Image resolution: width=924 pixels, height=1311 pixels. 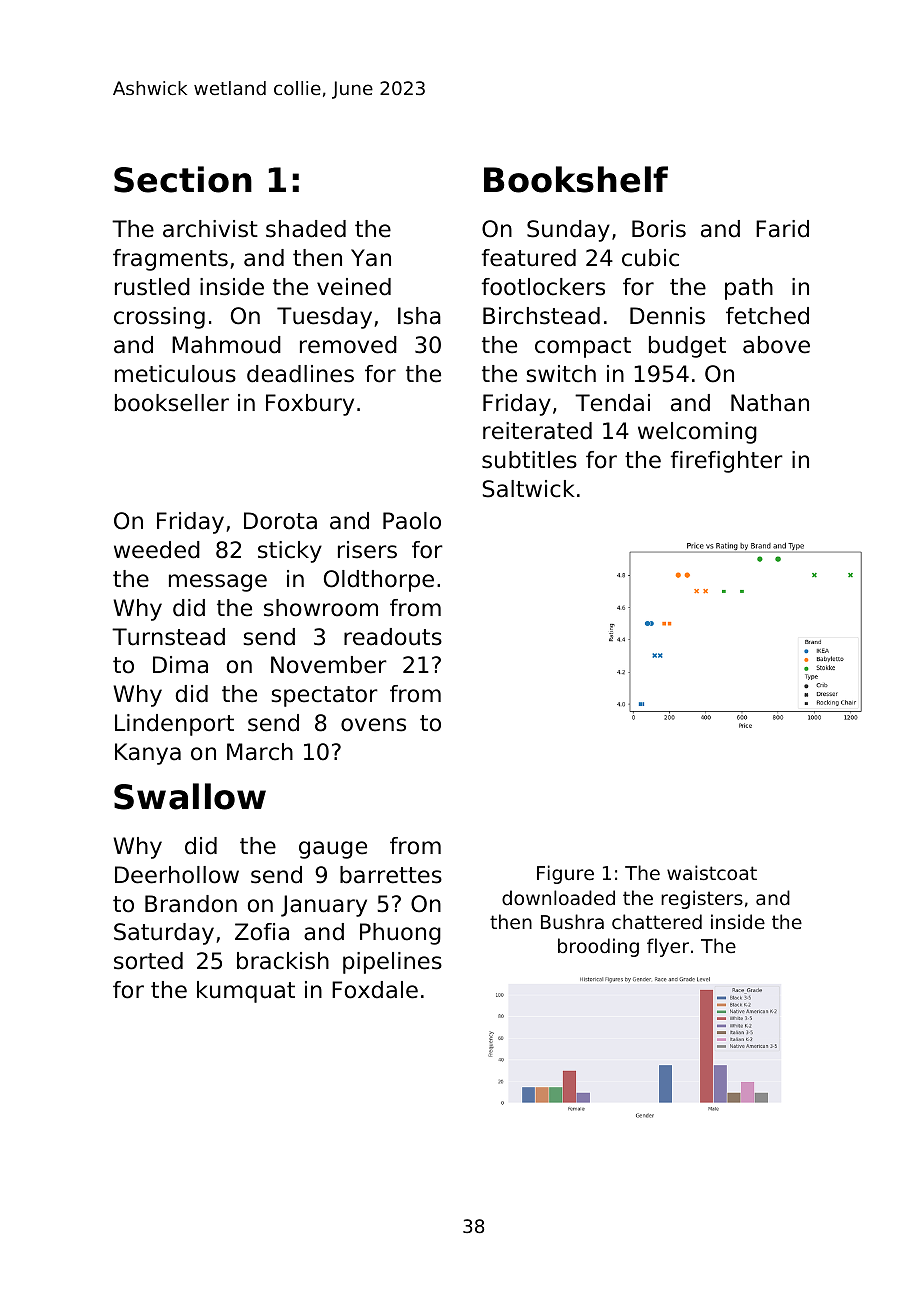 I want to click on waistcoat, so click(x=712, y=872).
